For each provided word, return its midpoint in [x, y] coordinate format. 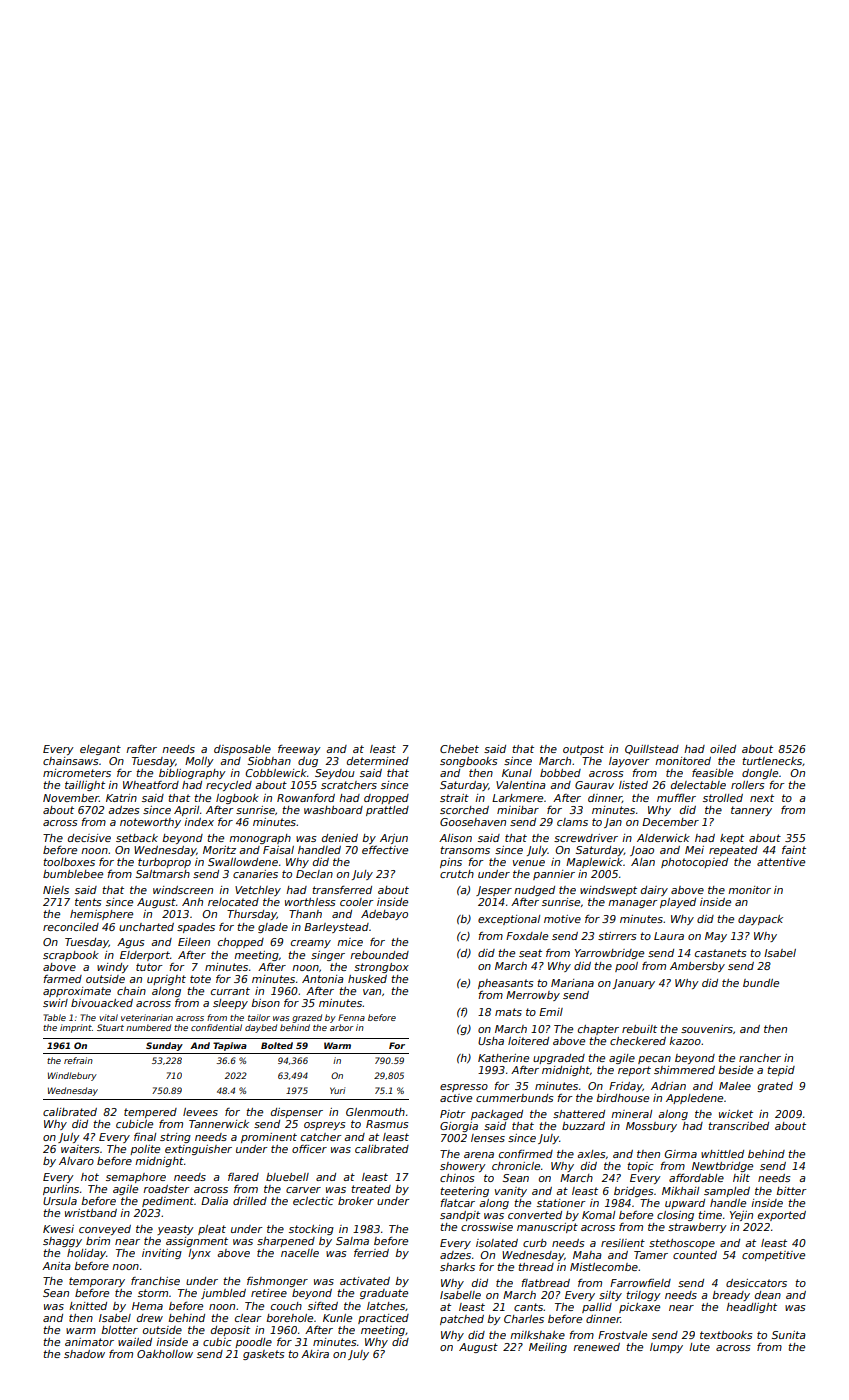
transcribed [738, 1126]
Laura [669, 936]
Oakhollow [165, 1354]
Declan [314, 874]
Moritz [219, 850]
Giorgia [459, 1127]
